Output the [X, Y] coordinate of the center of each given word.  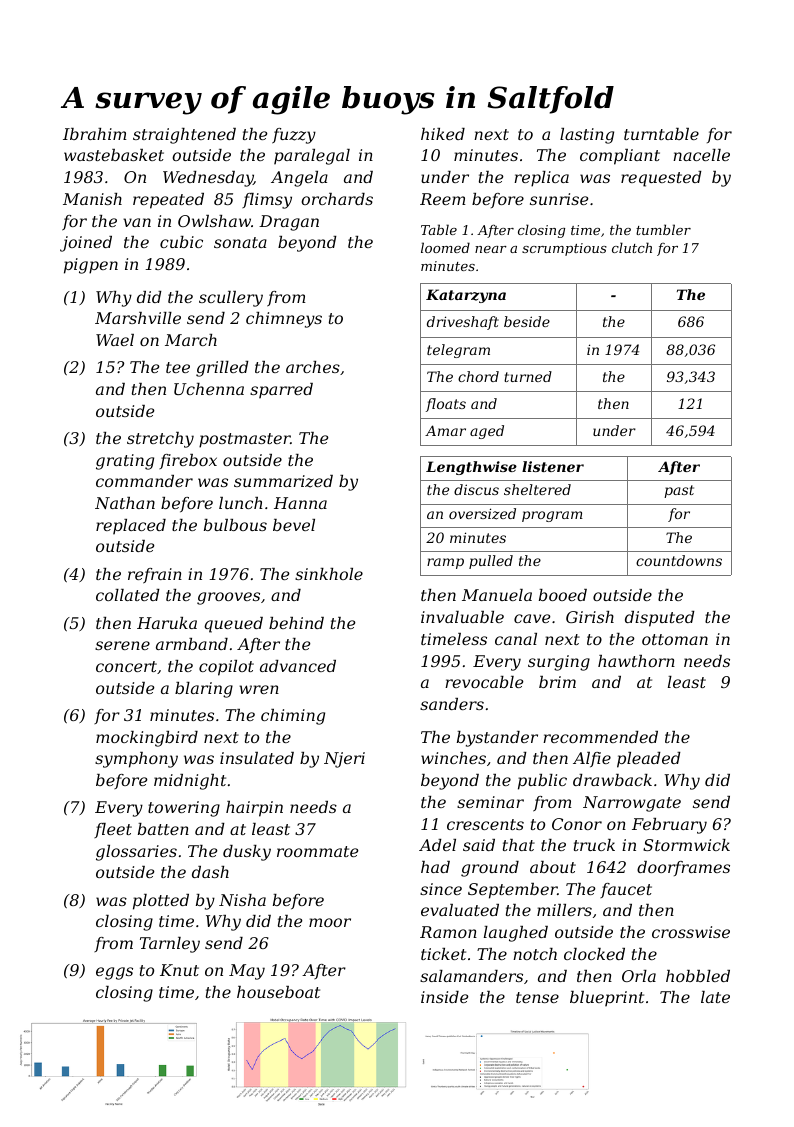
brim [557, 682]
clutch [632, 247]
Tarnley [170, 945]
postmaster [244, 440]
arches [313, 367]
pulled [491, 562]
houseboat [278, 992]
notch [535, 954]
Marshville [138, 318]
